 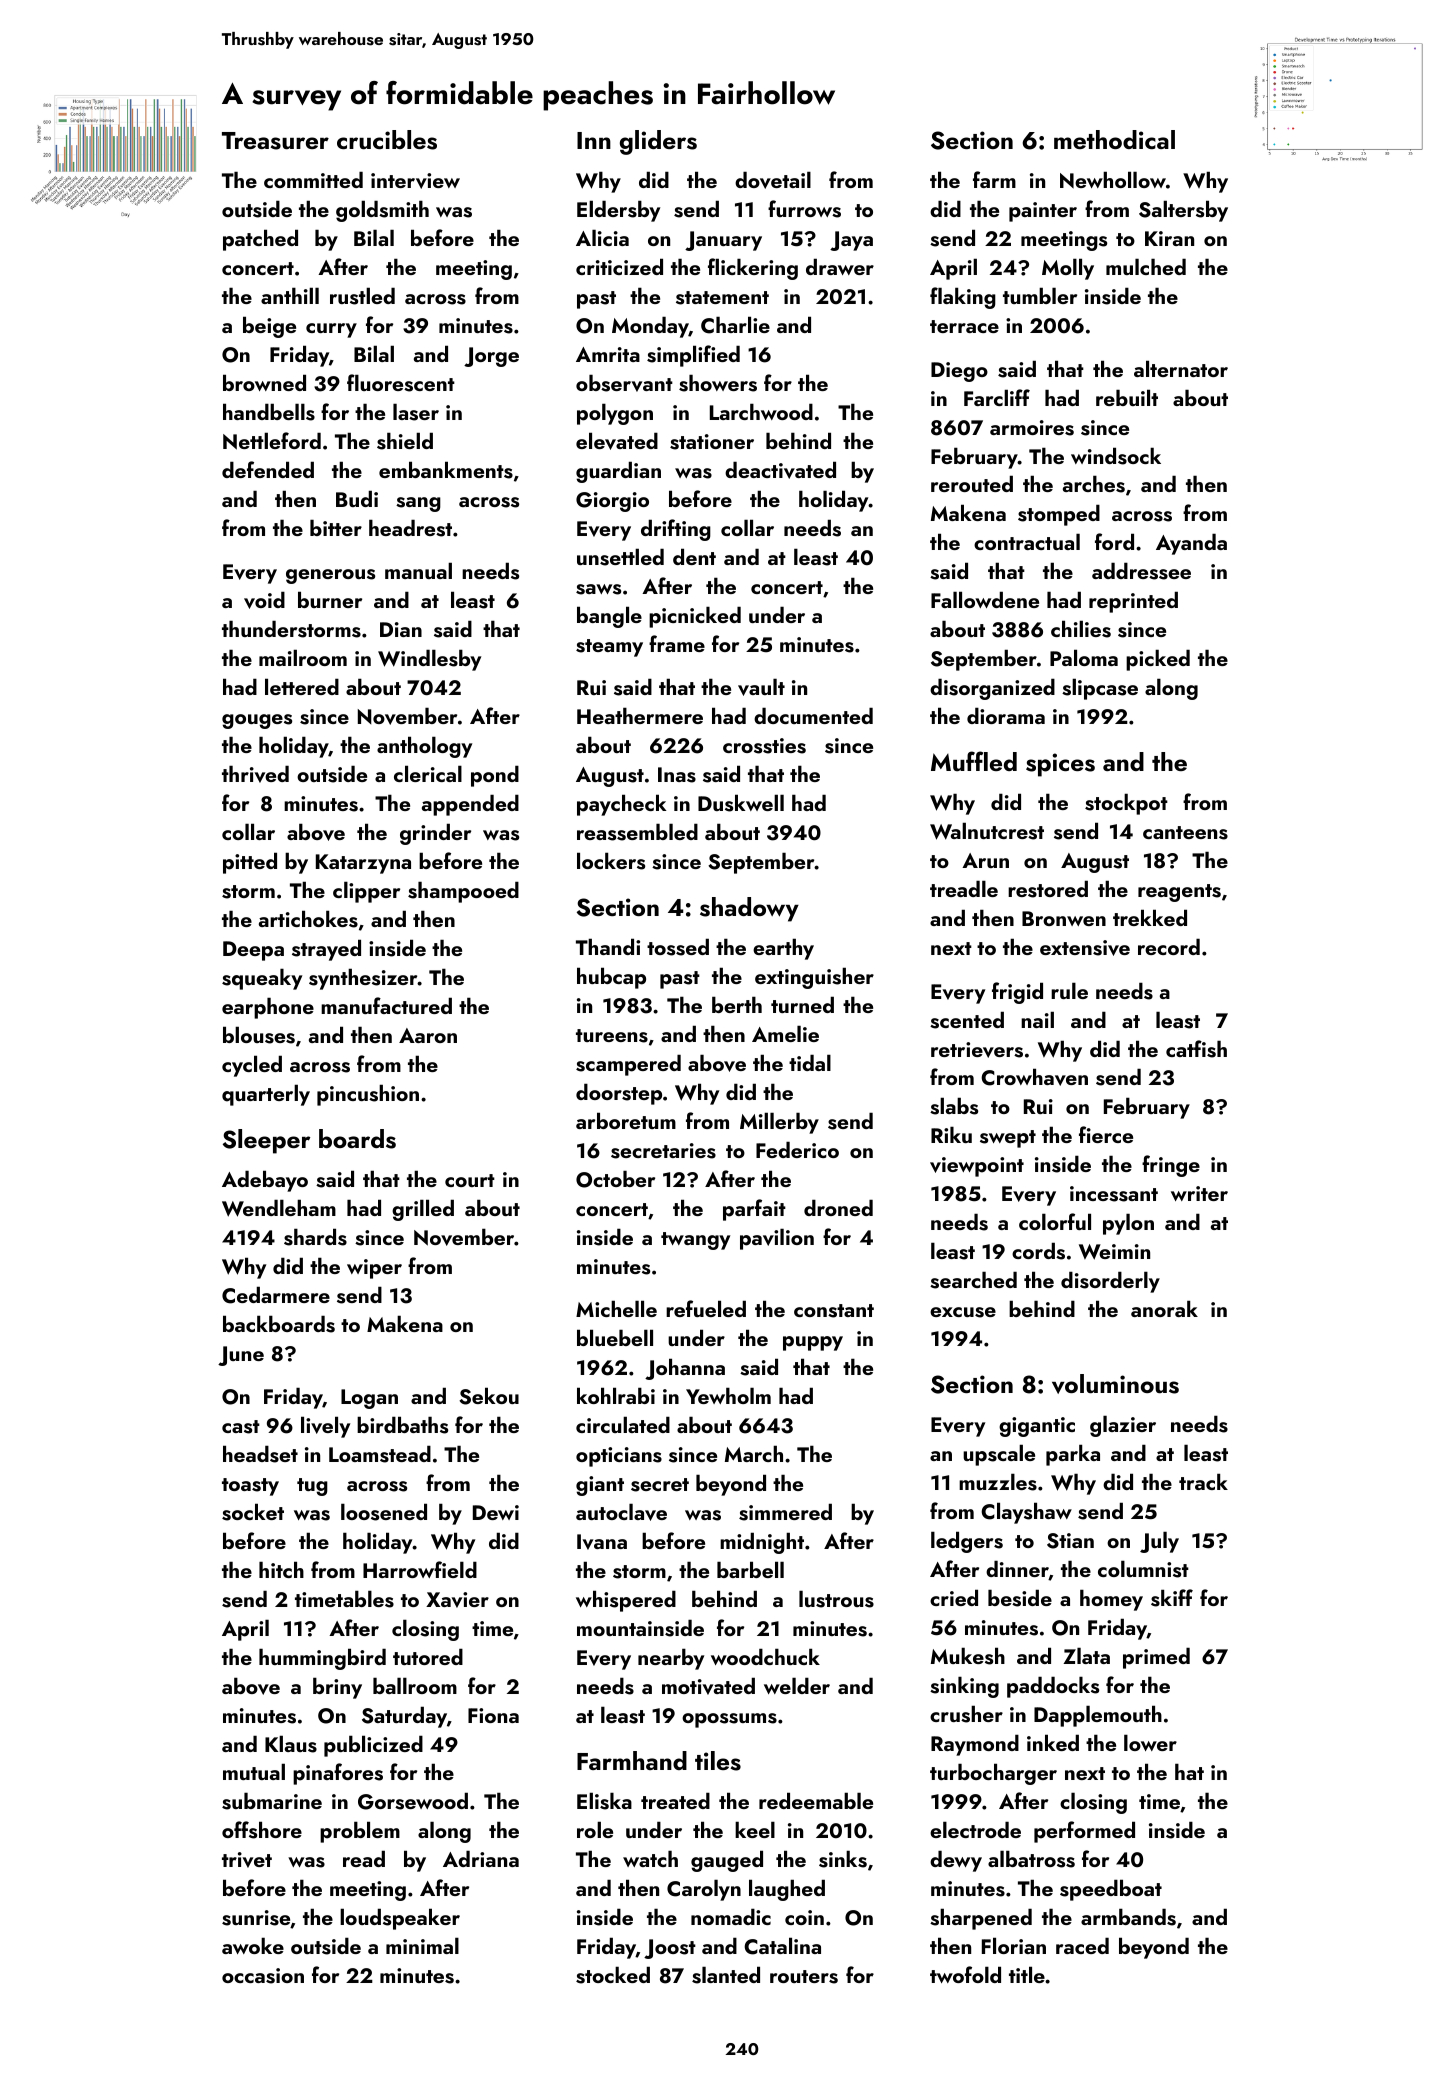 I want to click on methodical, so click(x=1114, y=139).
